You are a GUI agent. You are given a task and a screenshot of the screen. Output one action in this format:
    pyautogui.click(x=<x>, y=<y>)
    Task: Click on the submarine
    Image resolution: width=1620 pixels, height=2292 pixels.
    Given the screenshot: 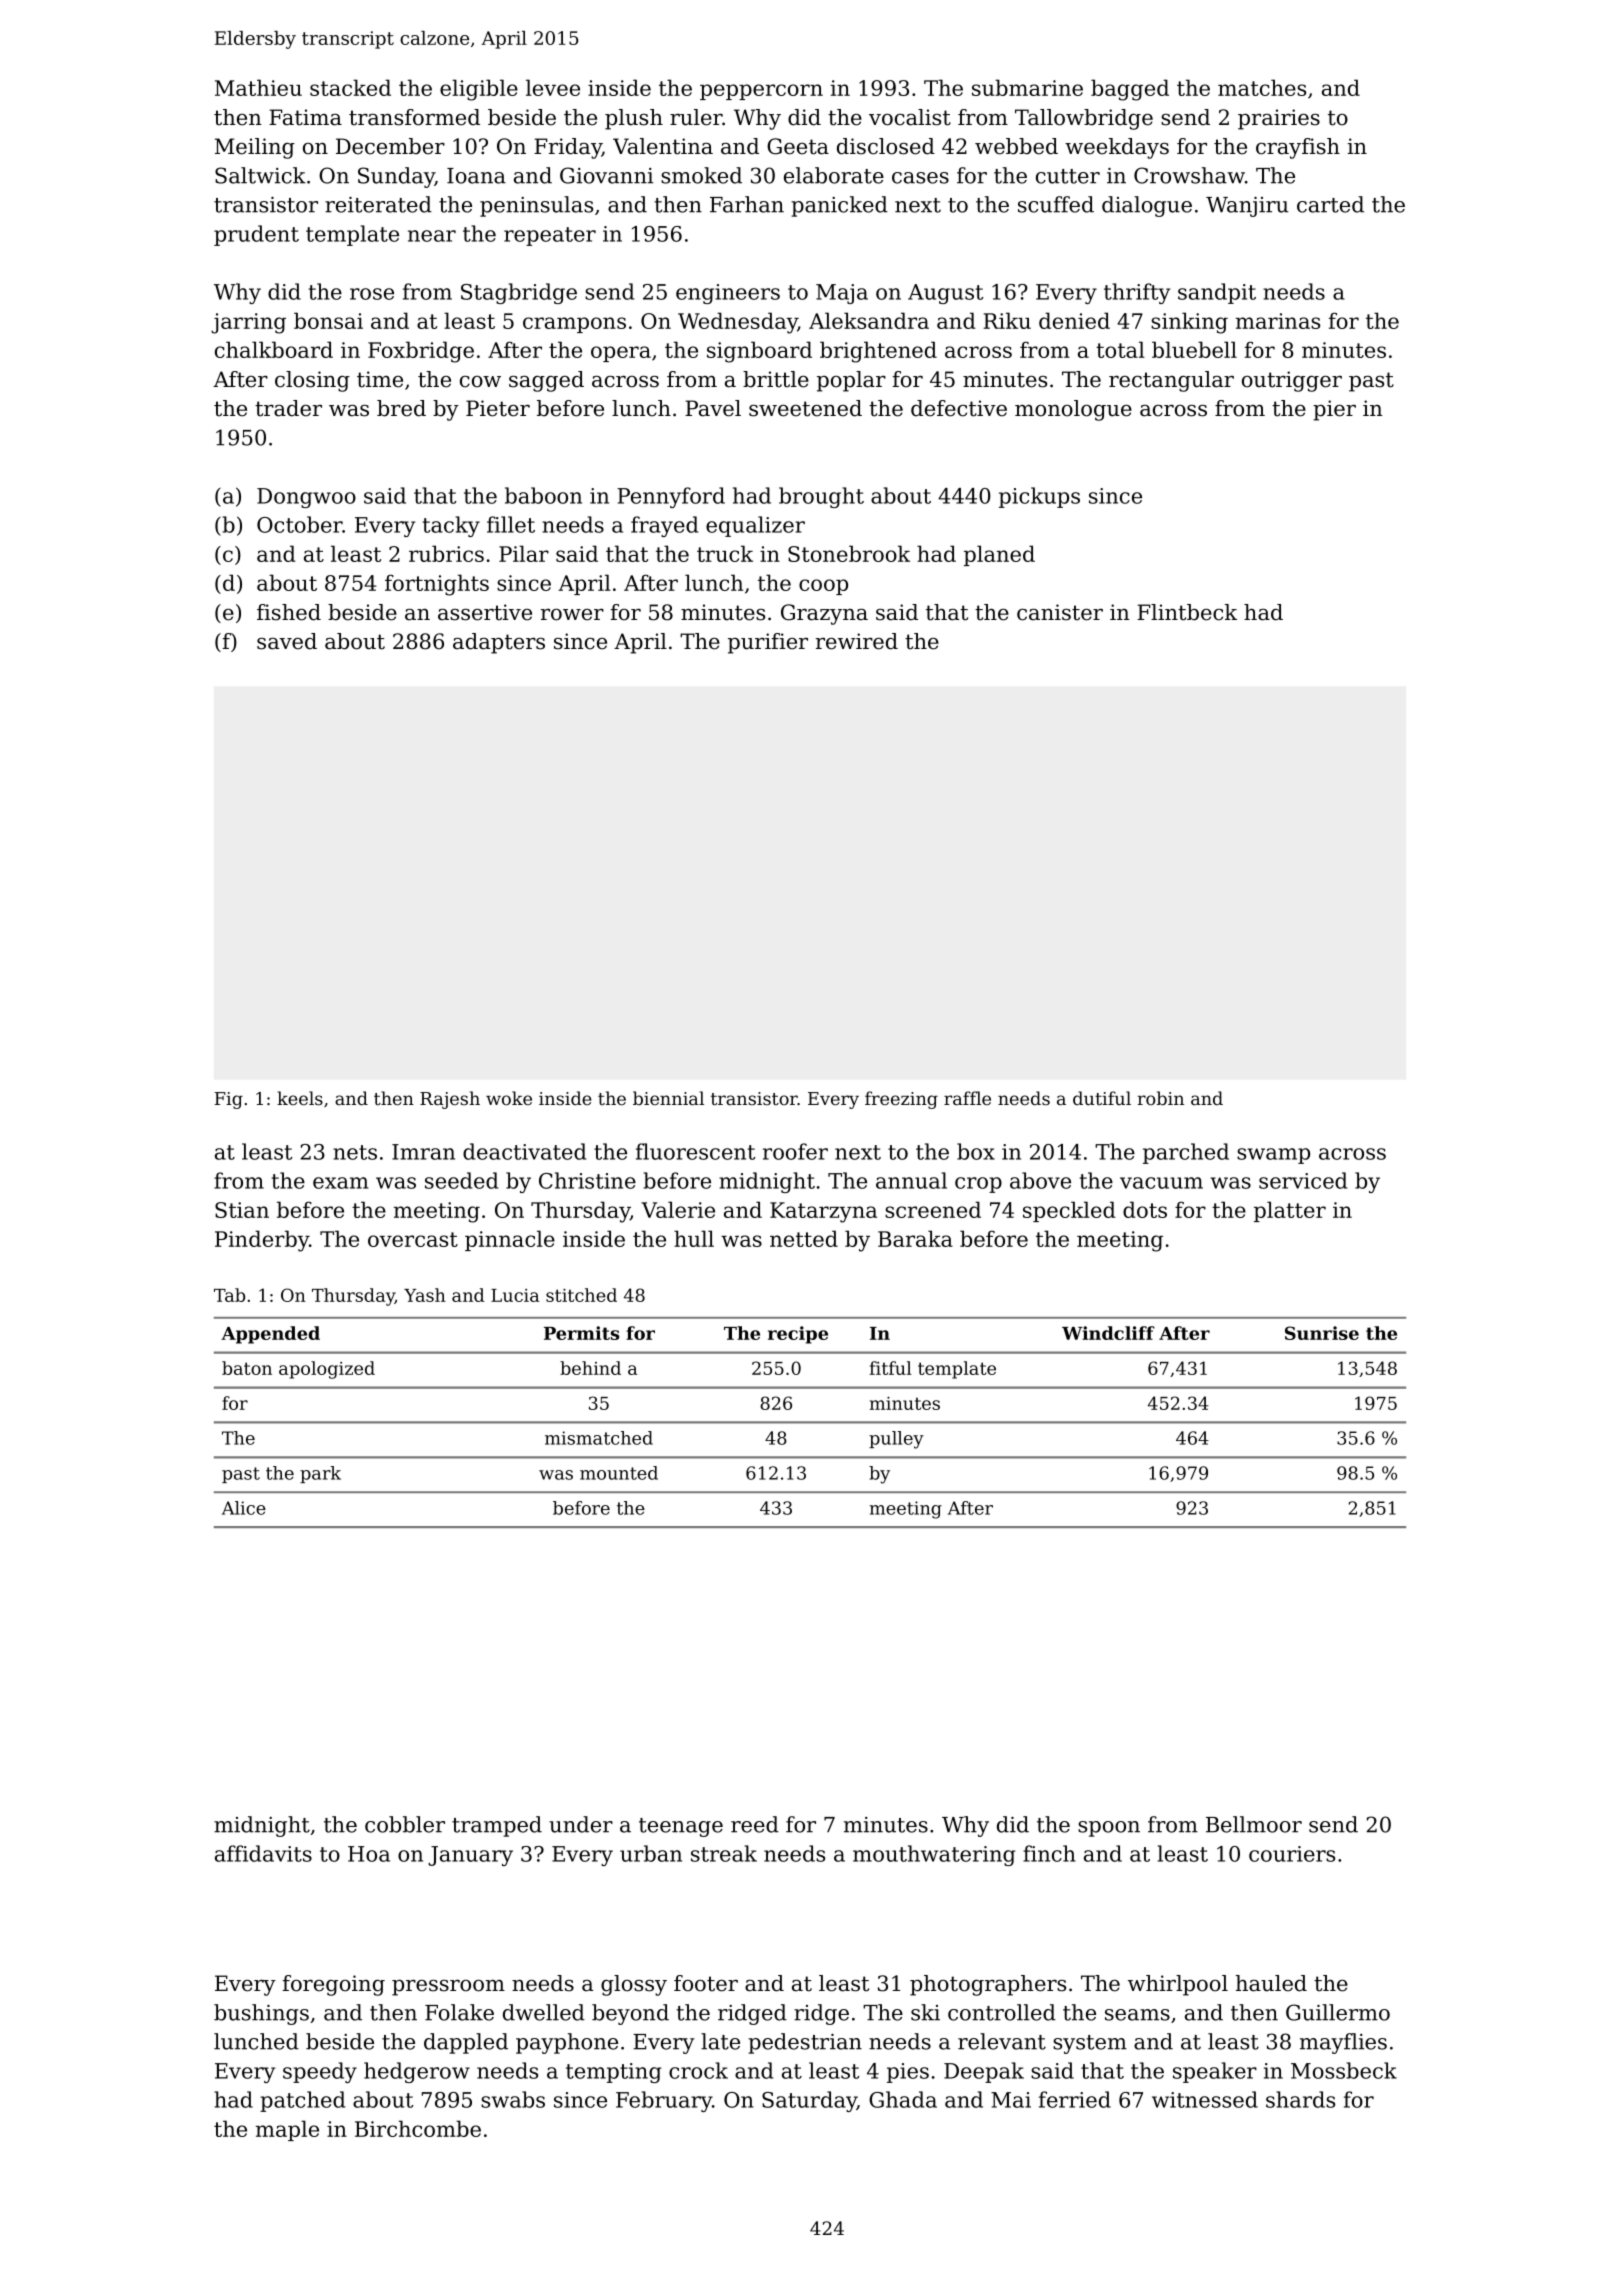 What is the action you would take?
    pyautogui.click(x=1027, y=87)
